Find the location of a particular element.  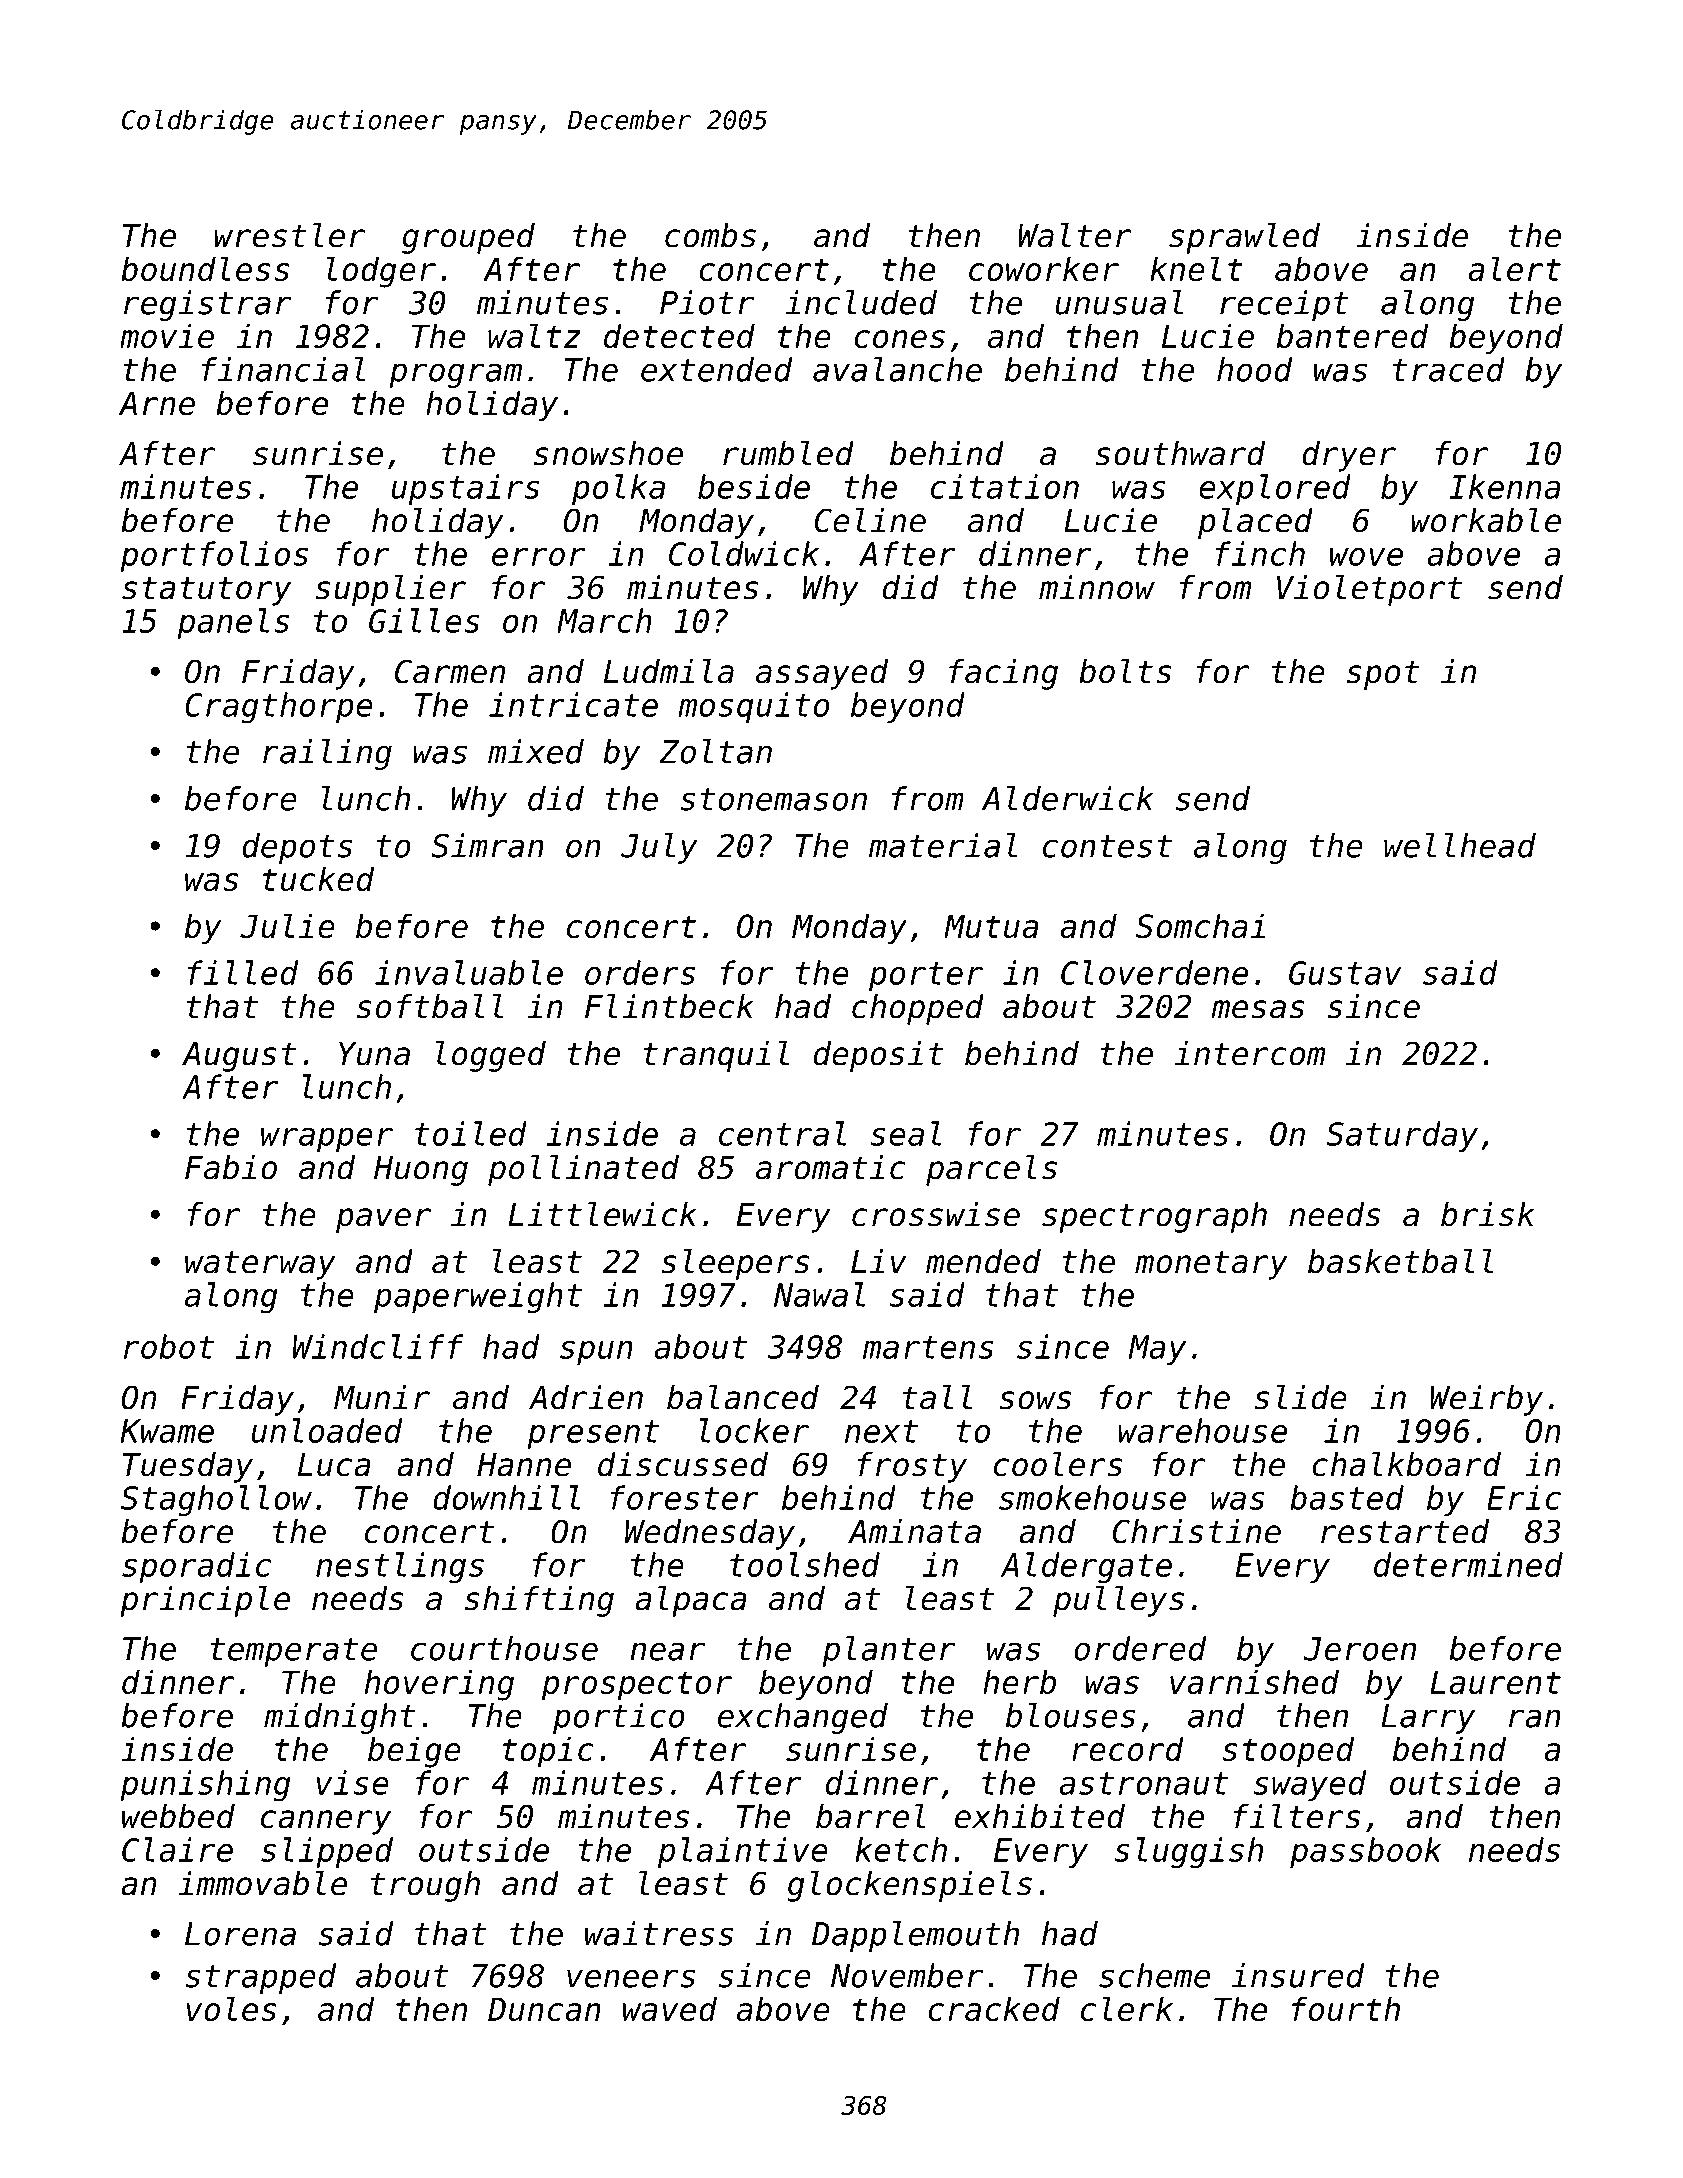

sprawled is located at coordinates (1244, 238).
